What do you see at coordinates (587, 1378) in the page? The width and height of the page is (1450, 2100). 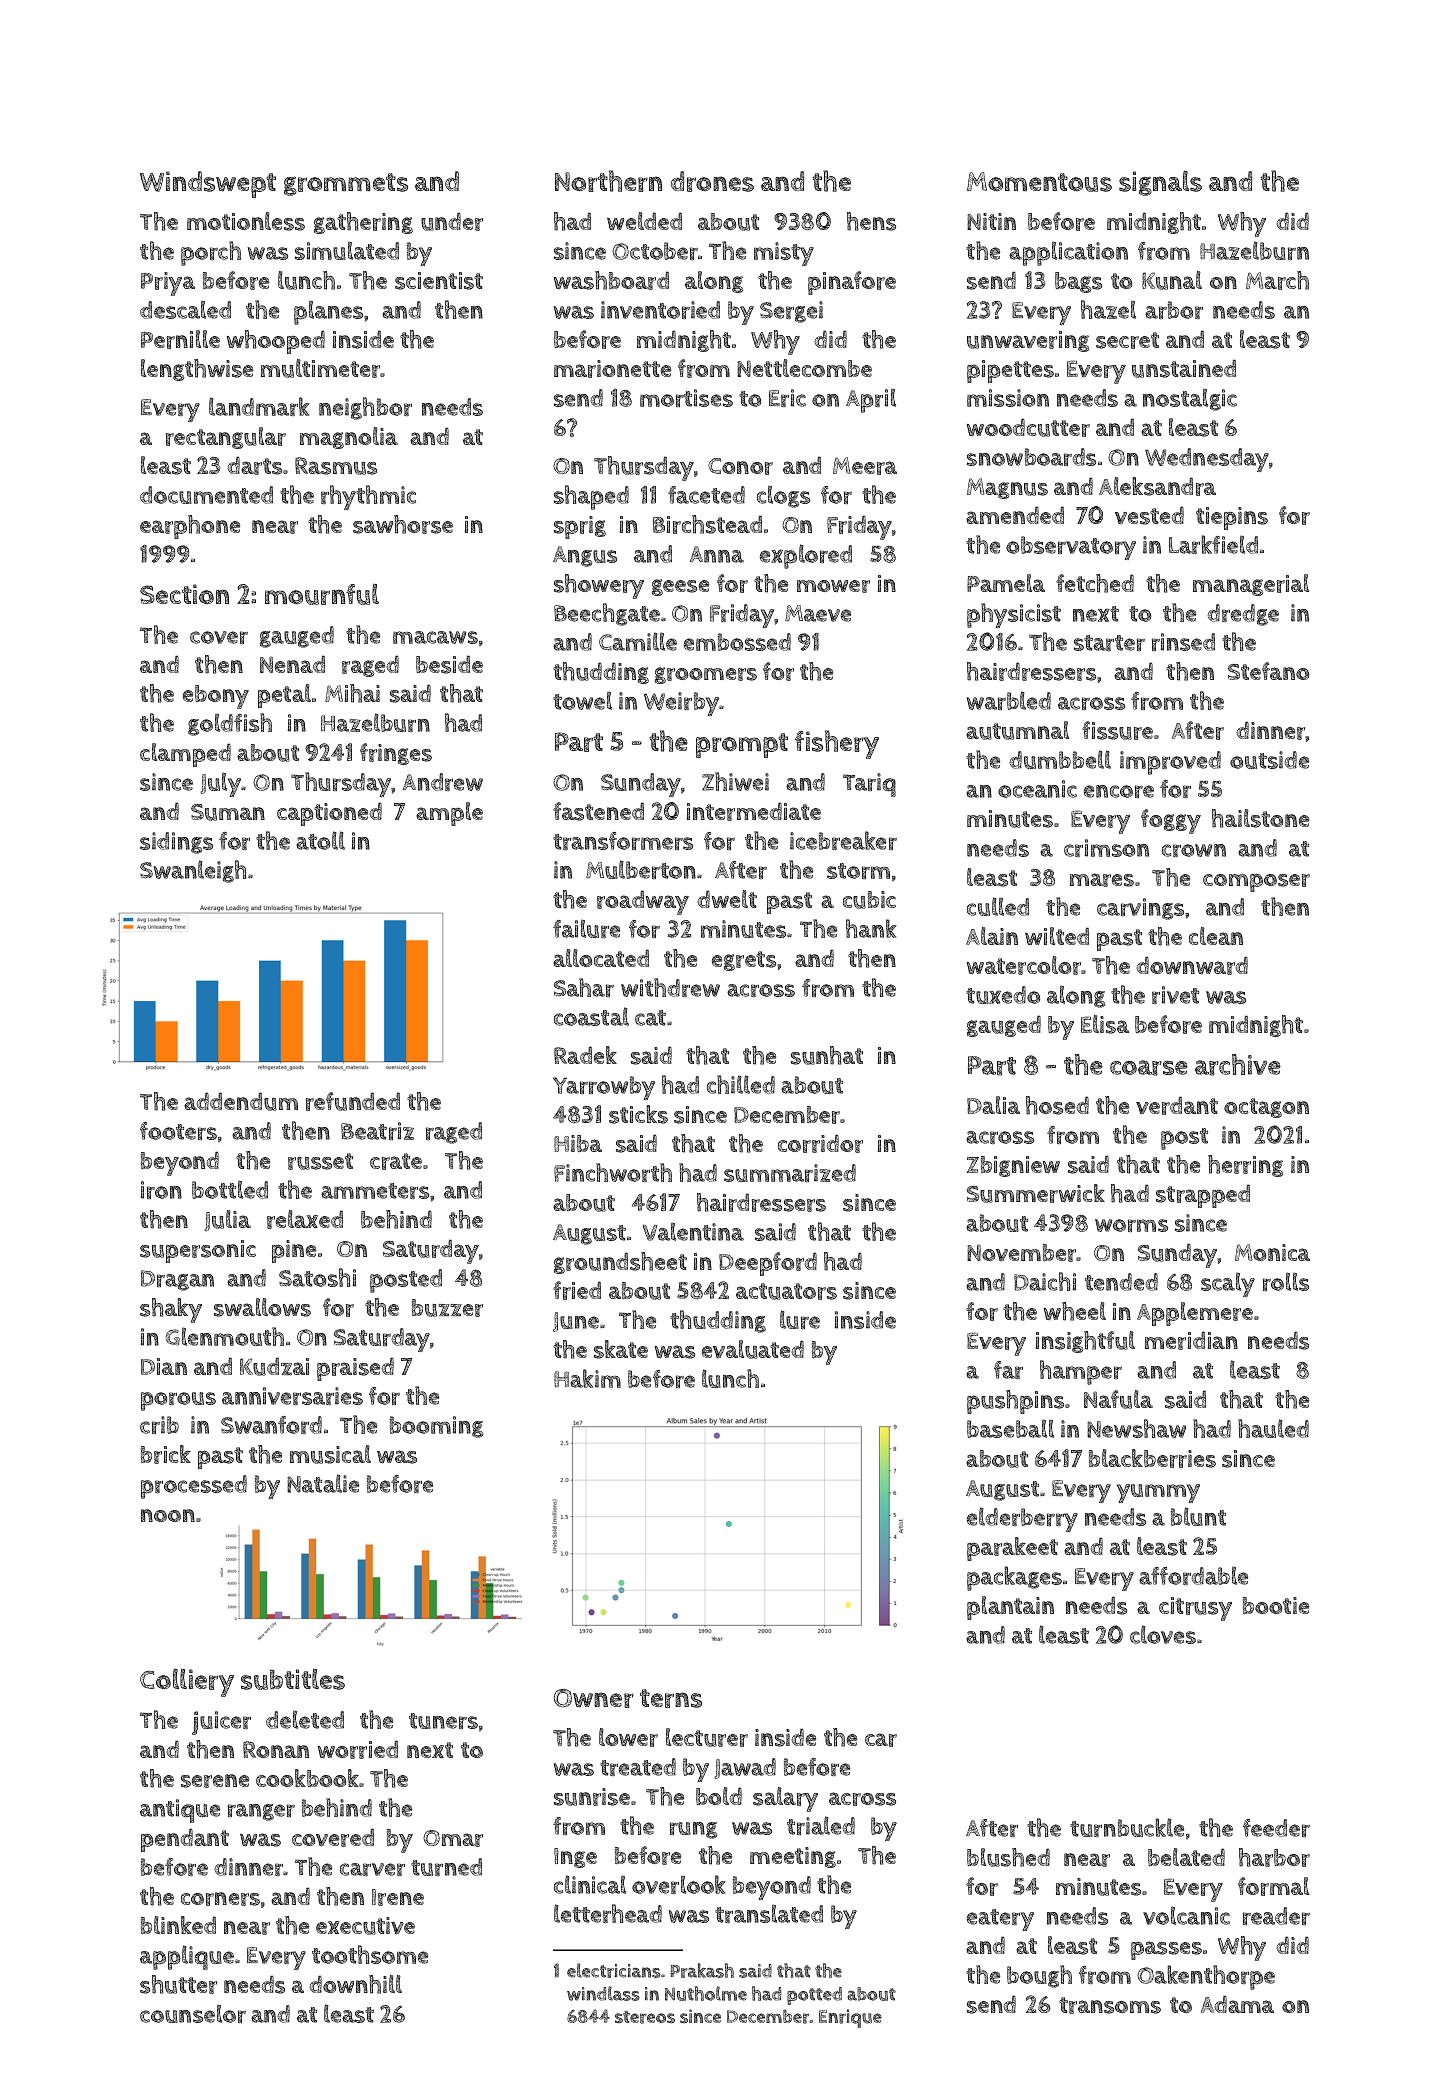 I see `Hakim` at bounding box center [587, 1378].
